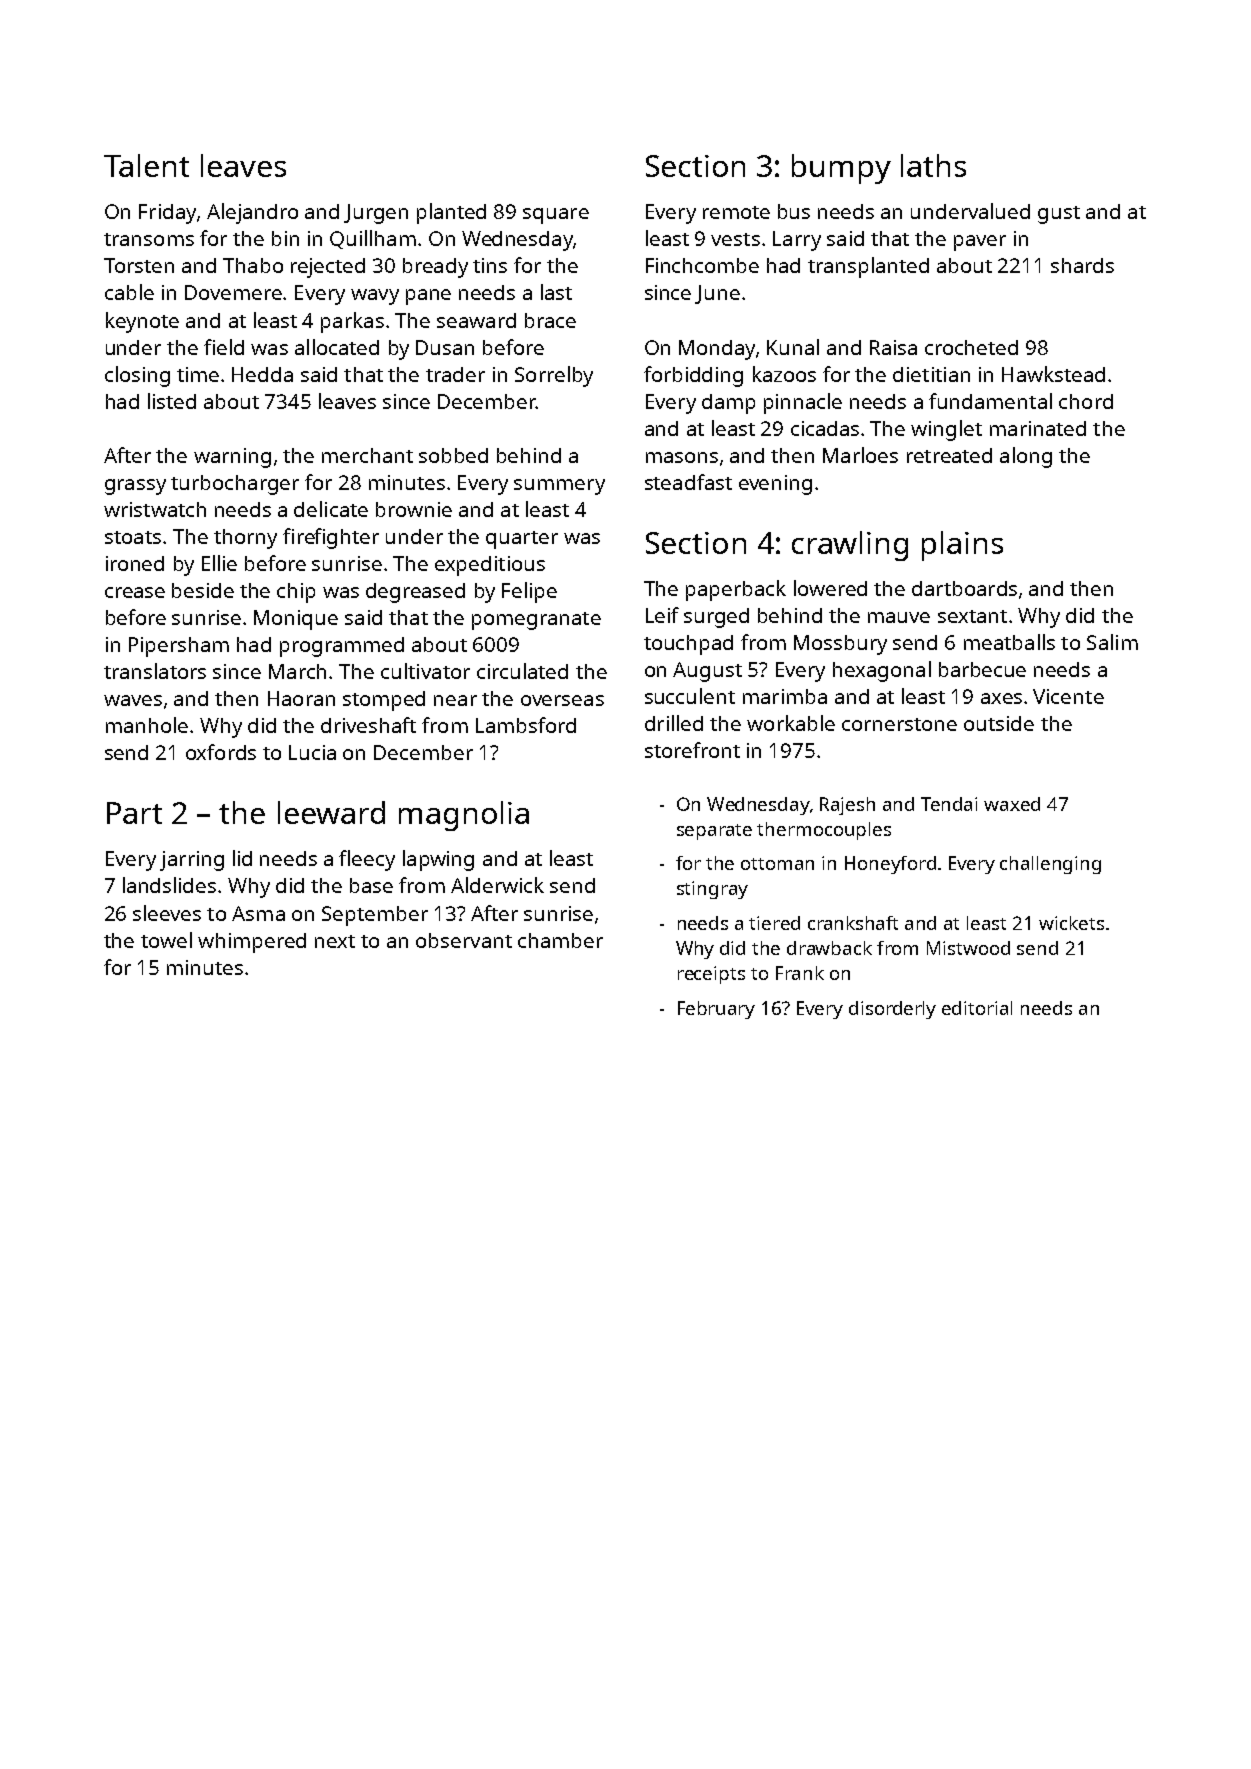 Image resolution: width=1251 pixels, height=1769 pixels. What do you see at coordinates (262, 374) in the screenshot?
I see `Hedda` at bounding box center [262, 374].
